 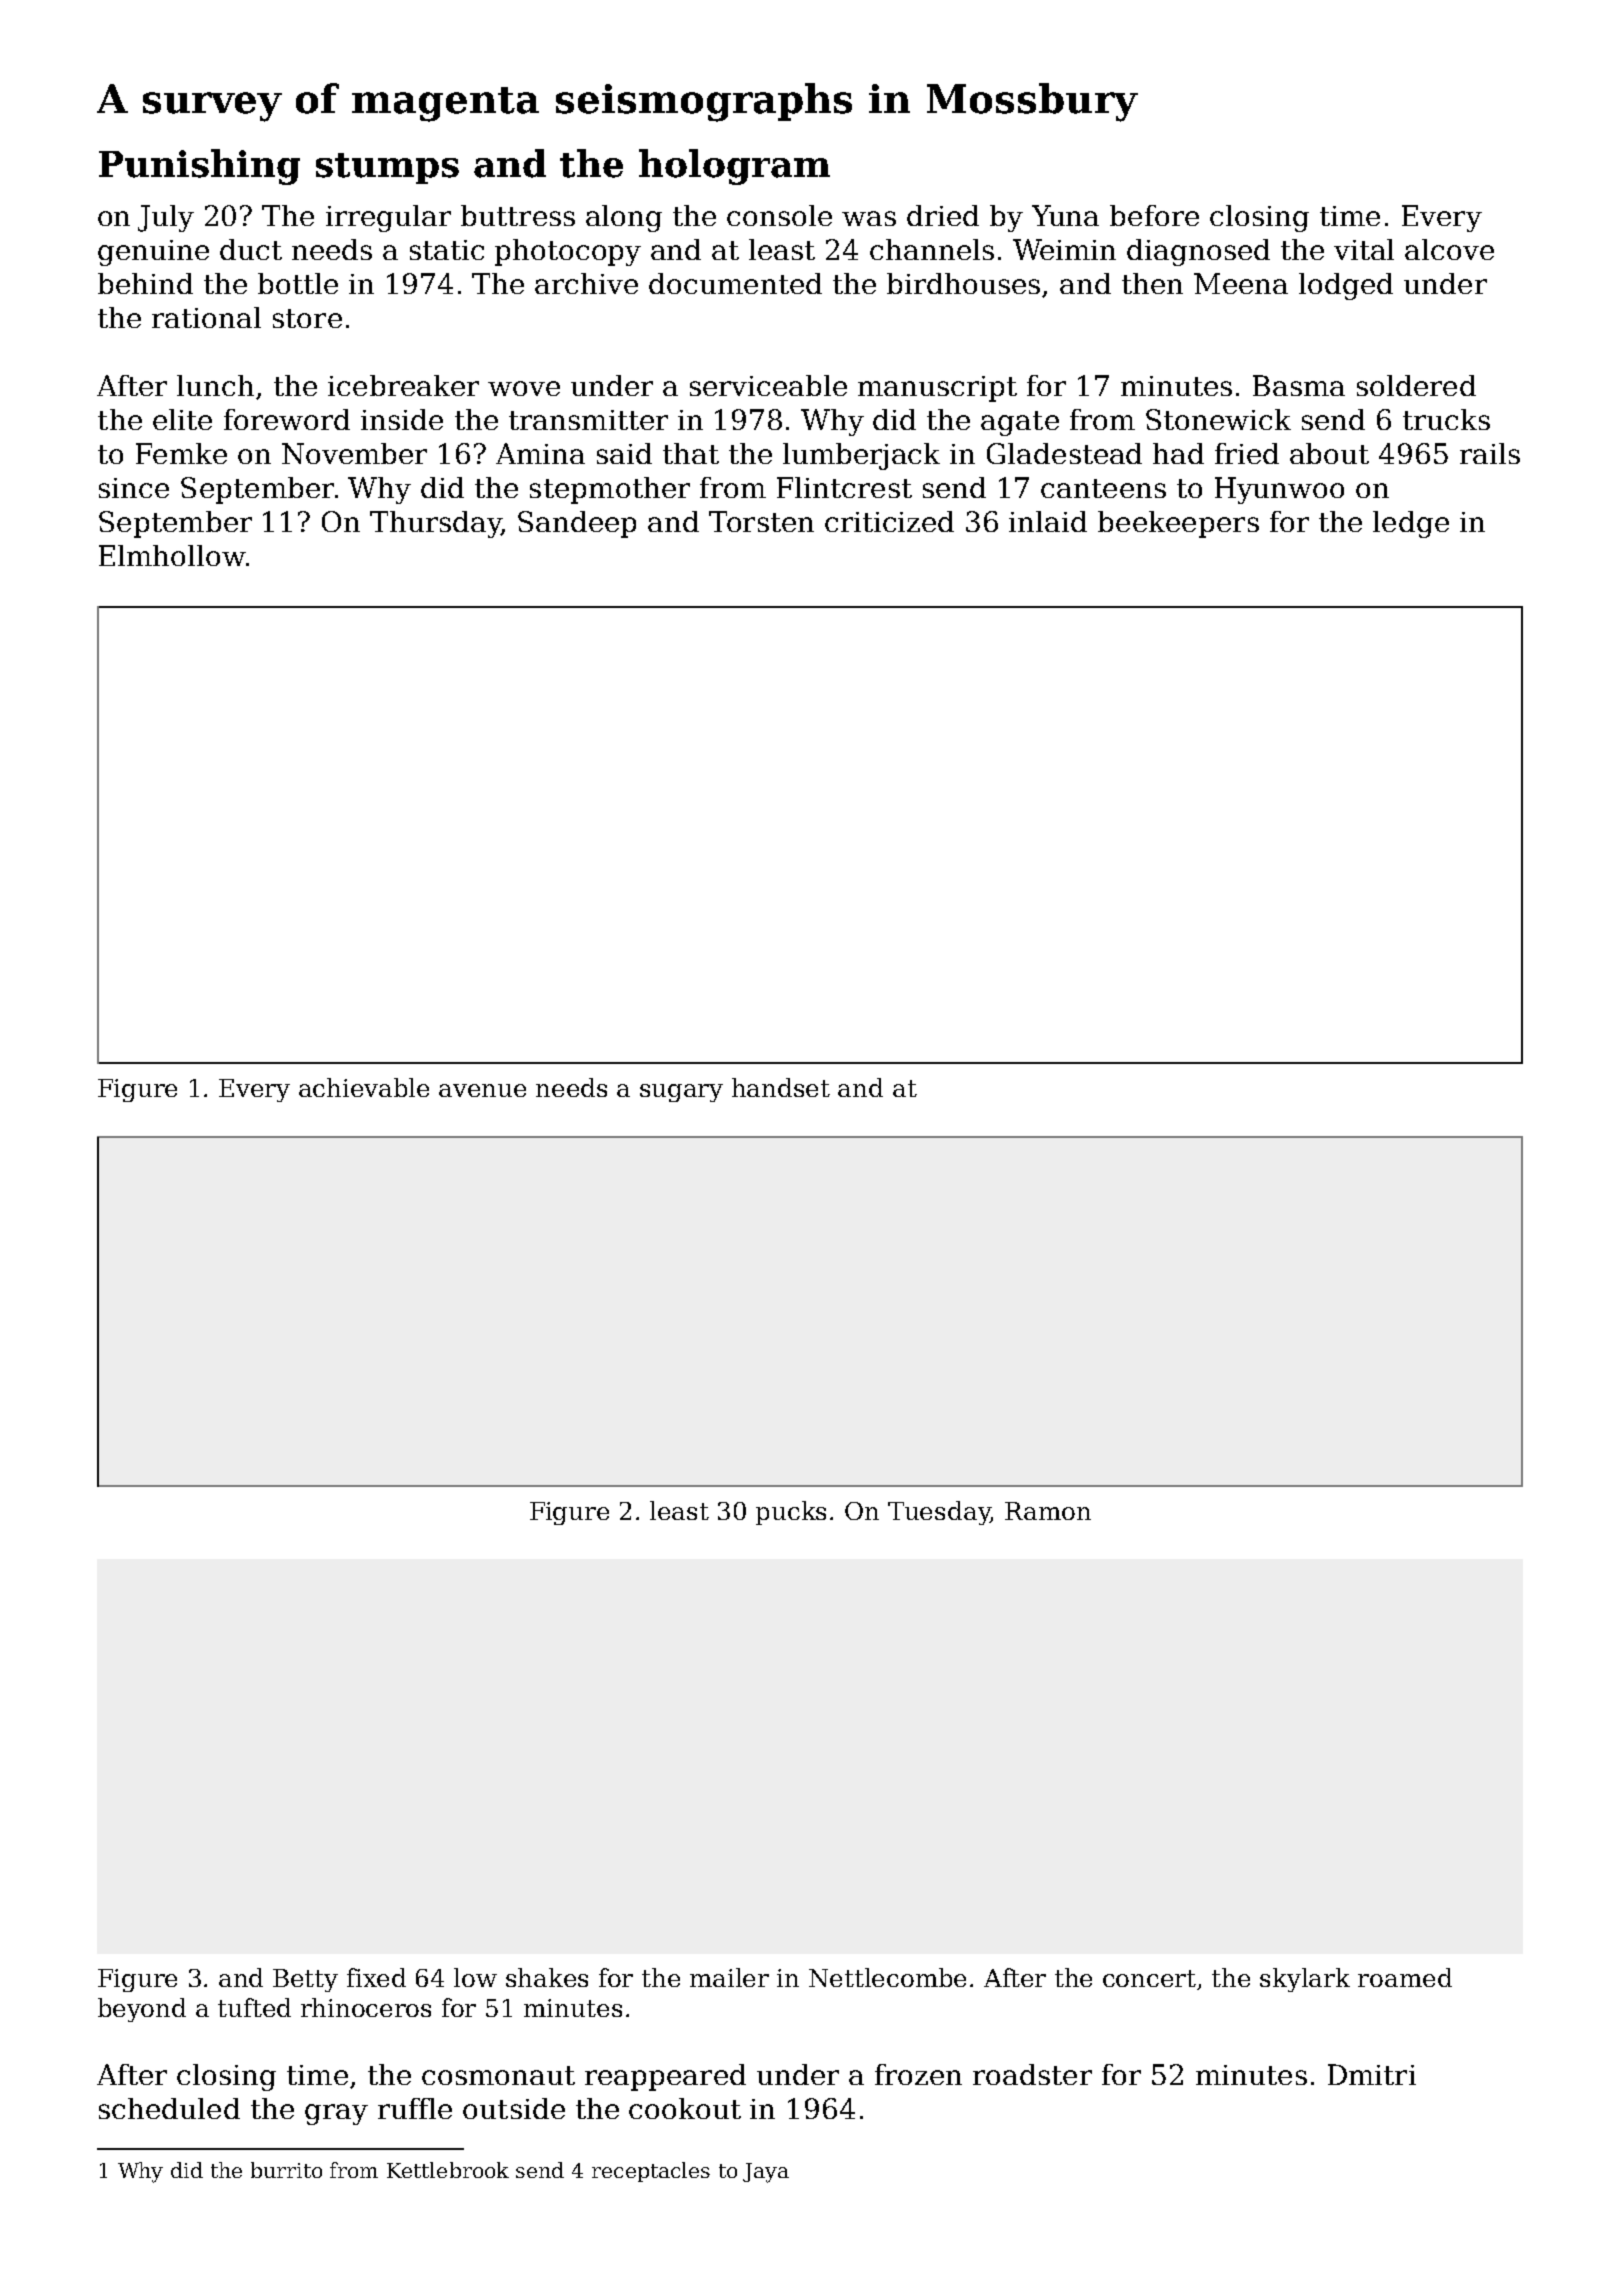 What do you see at coordinates (939, 1513) in the screenshot?
I see `Tuesday` at bounding box center [939, 1513].
